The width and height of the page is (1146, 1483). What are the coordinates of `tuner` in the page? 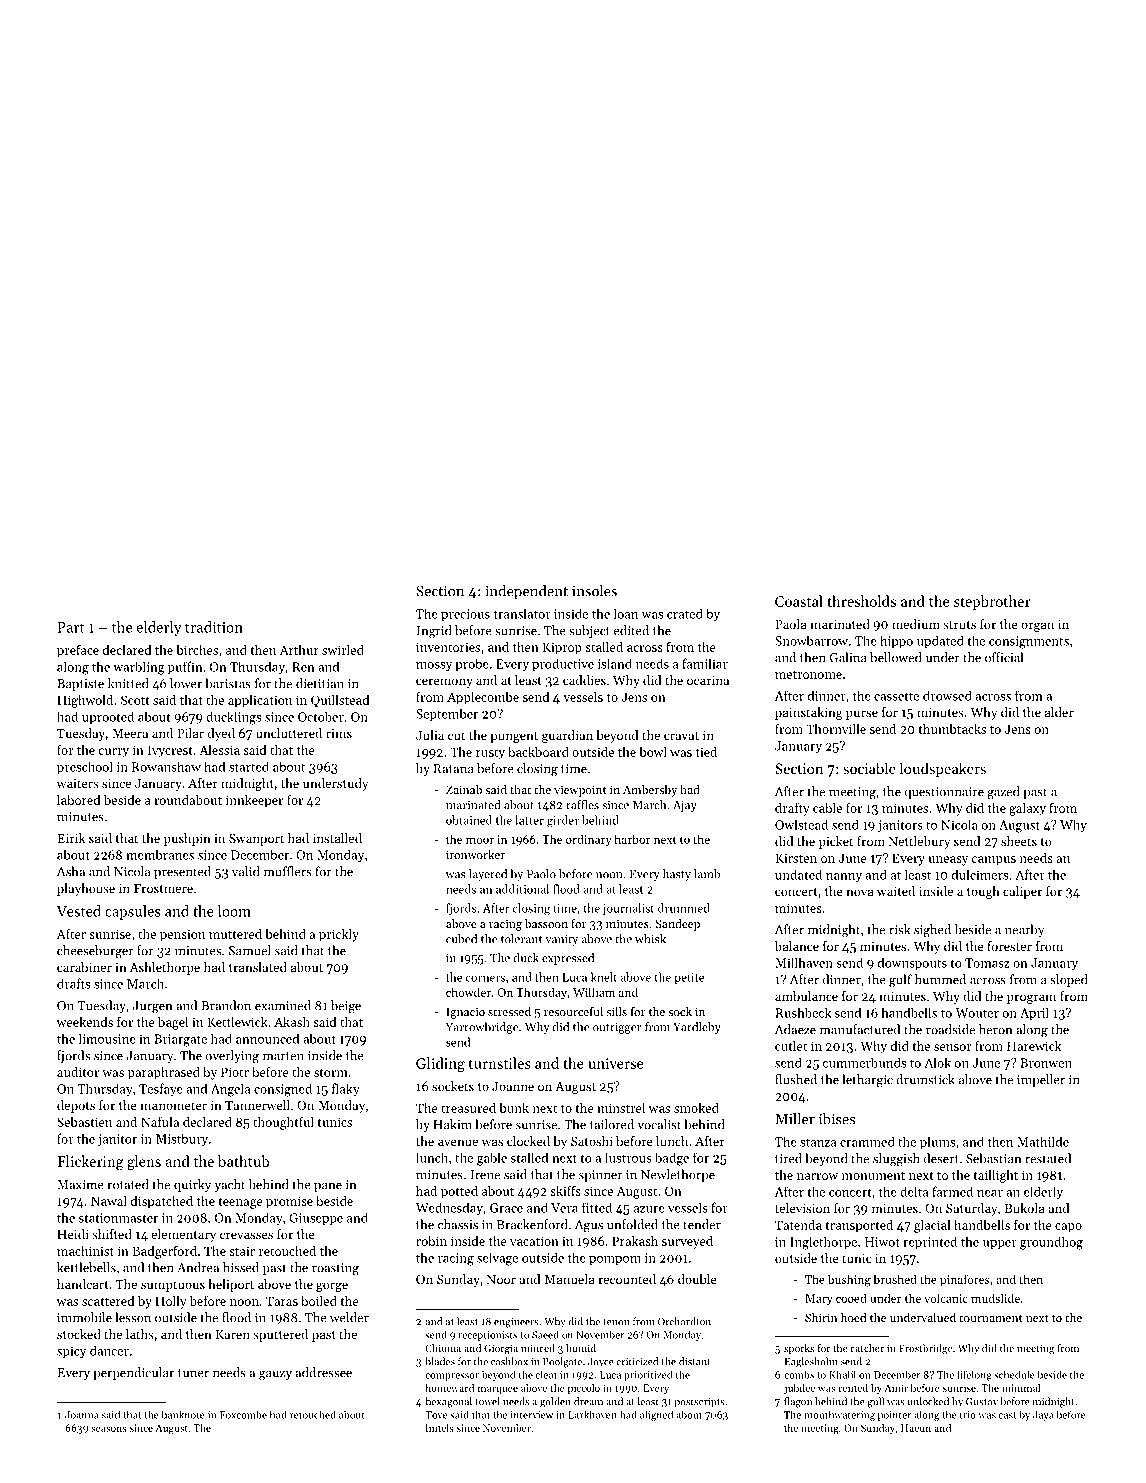 It's located at (193, 1373).
